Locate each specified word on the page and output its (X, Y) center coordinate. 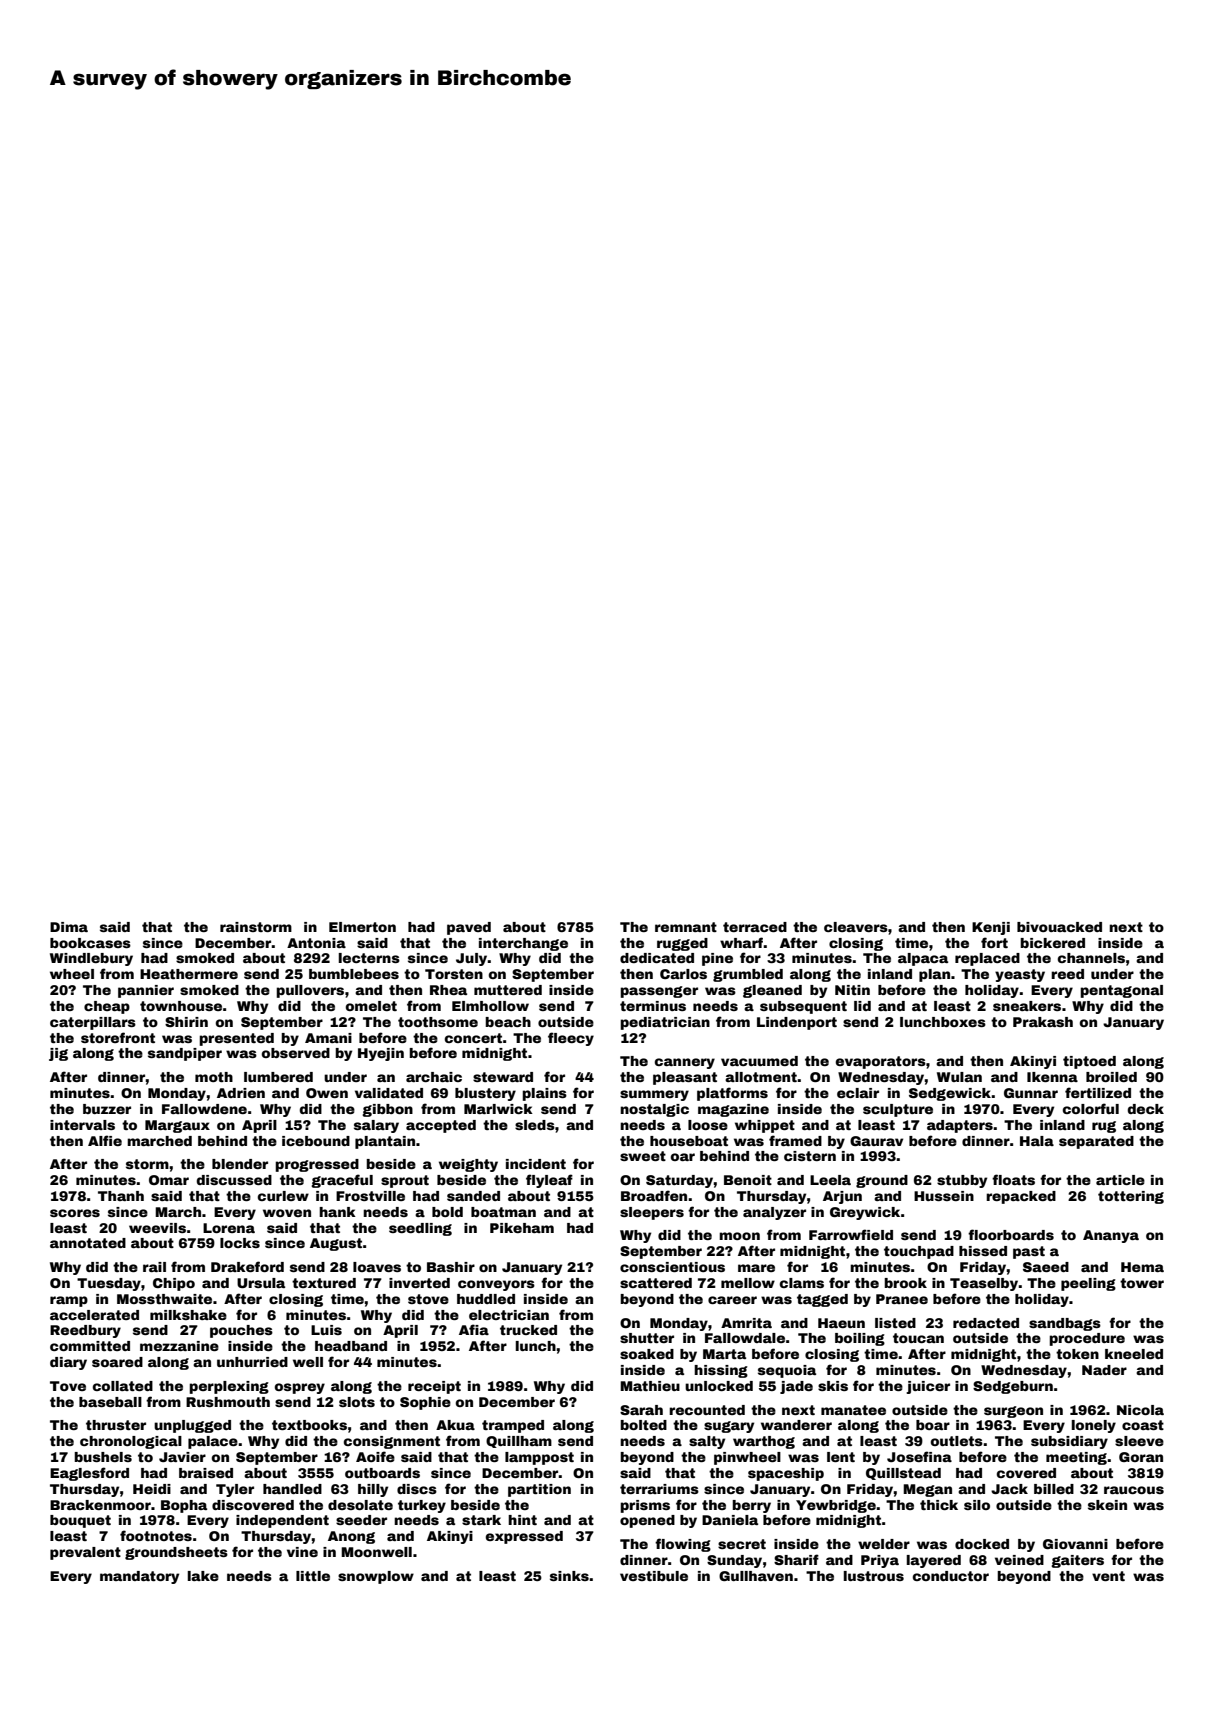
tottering (1131, 1197)
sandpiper (185, 1054)
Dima (69, 927)
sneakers (1027, 1006)
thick (939, 1505)
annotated (88, 1243)
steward (503, 1077)
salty (707, 1442)
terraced (755, 927)
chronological (131, 1442)
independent (282, 1521)
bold (447, 1212)
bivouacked (1059, 927)
